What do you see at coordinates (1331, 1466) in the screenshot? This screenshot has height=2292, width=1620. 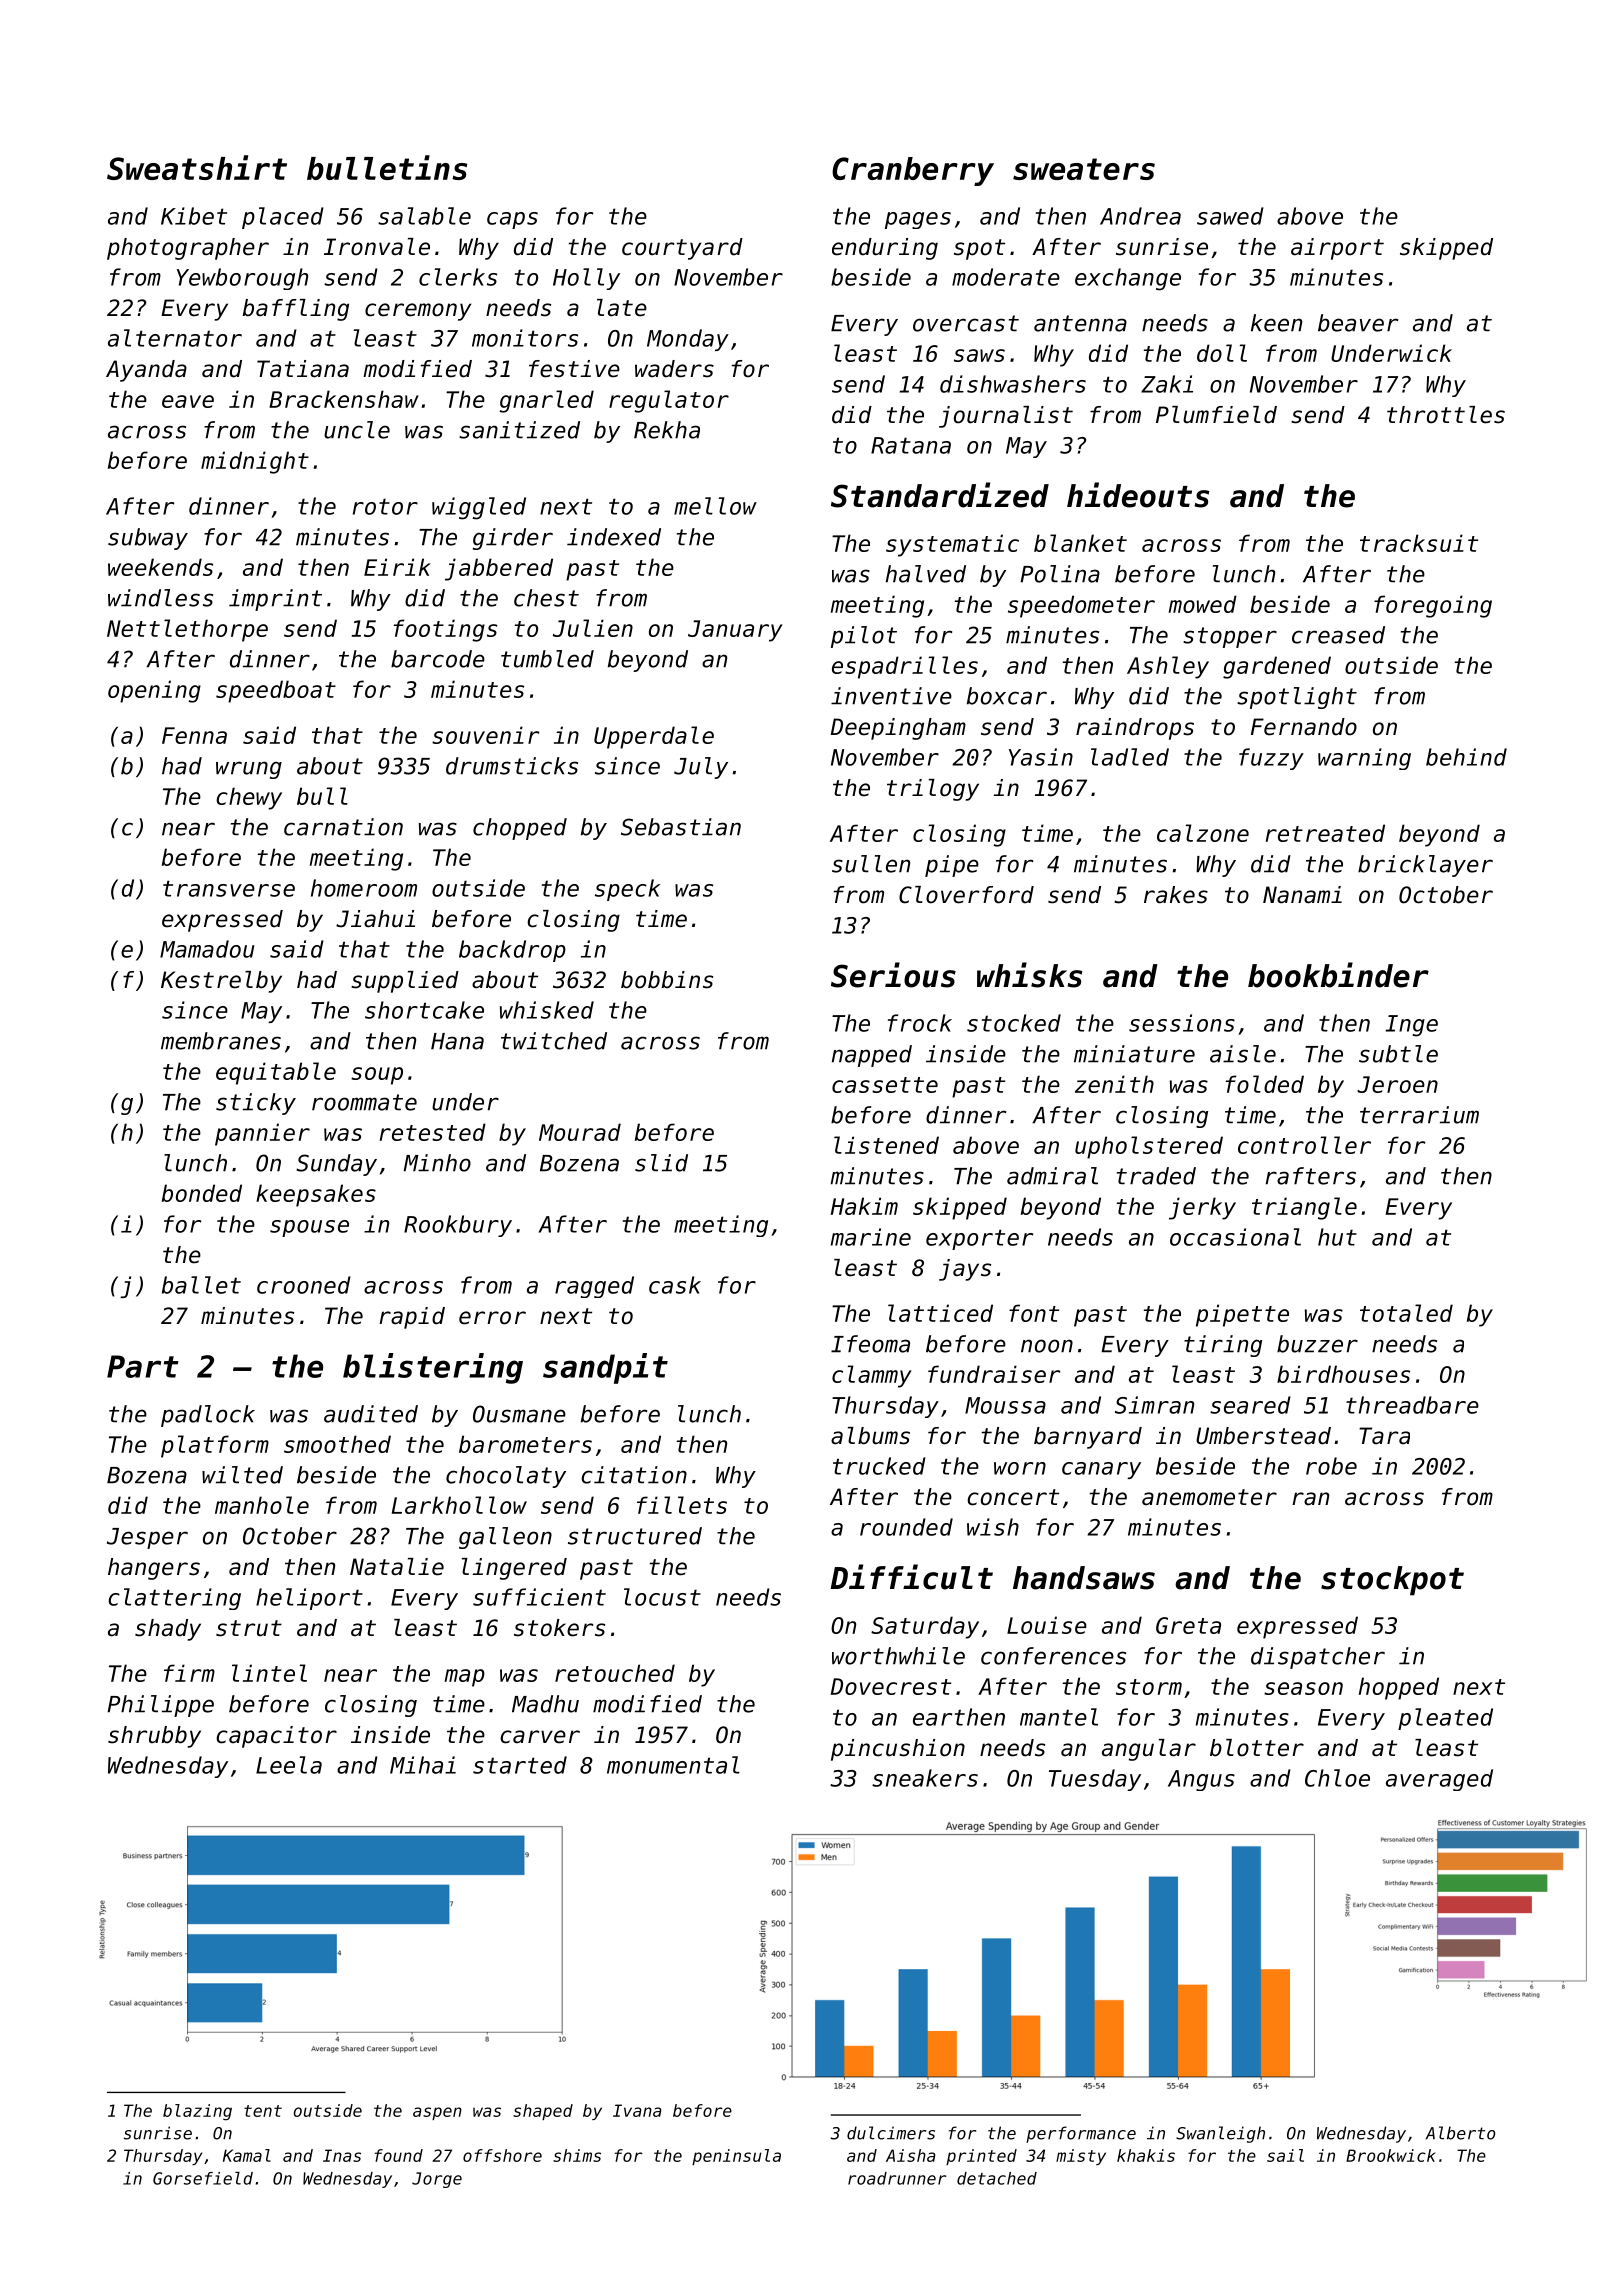 I see `robe` at bounding box center [1331, 1466].
